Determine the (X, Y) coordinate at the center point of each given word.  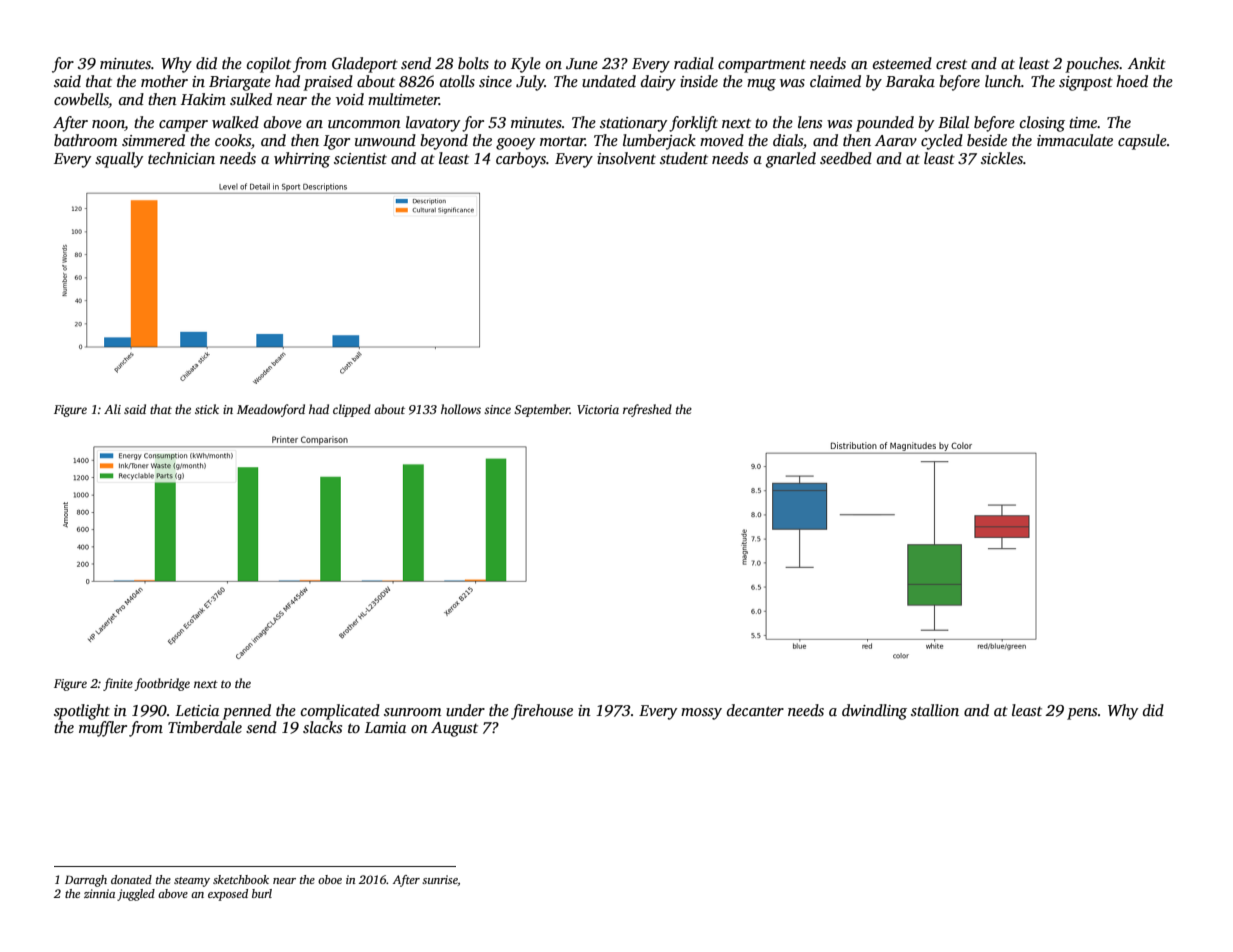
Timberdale (205, 727)
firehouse (542, 712)
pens (1082, 714)
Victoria (598, 409)
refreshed (647, 410)
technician (181, 158)
